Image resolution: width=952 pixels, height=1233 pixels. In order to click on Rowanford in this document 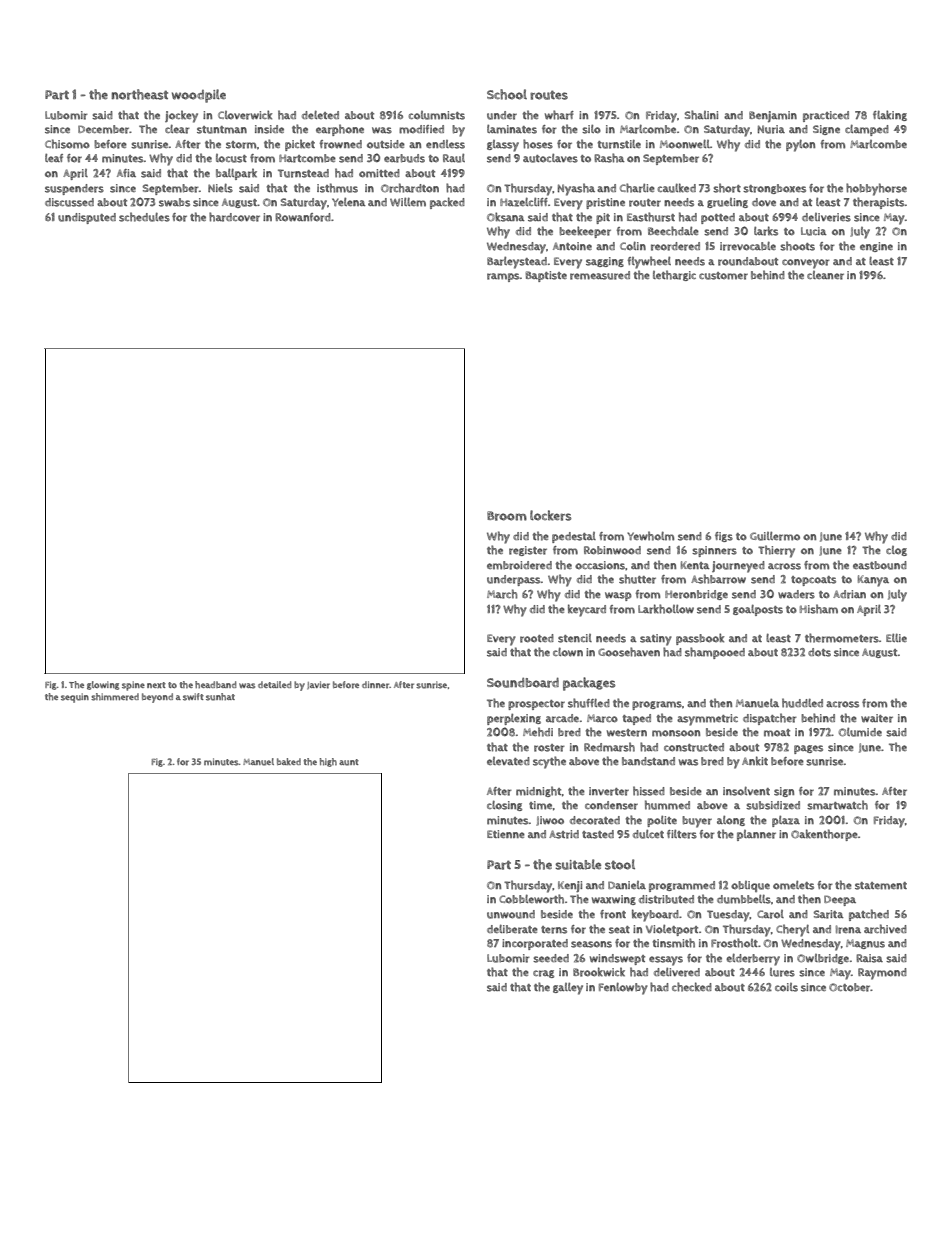, I will do `click(303, 217)`.
